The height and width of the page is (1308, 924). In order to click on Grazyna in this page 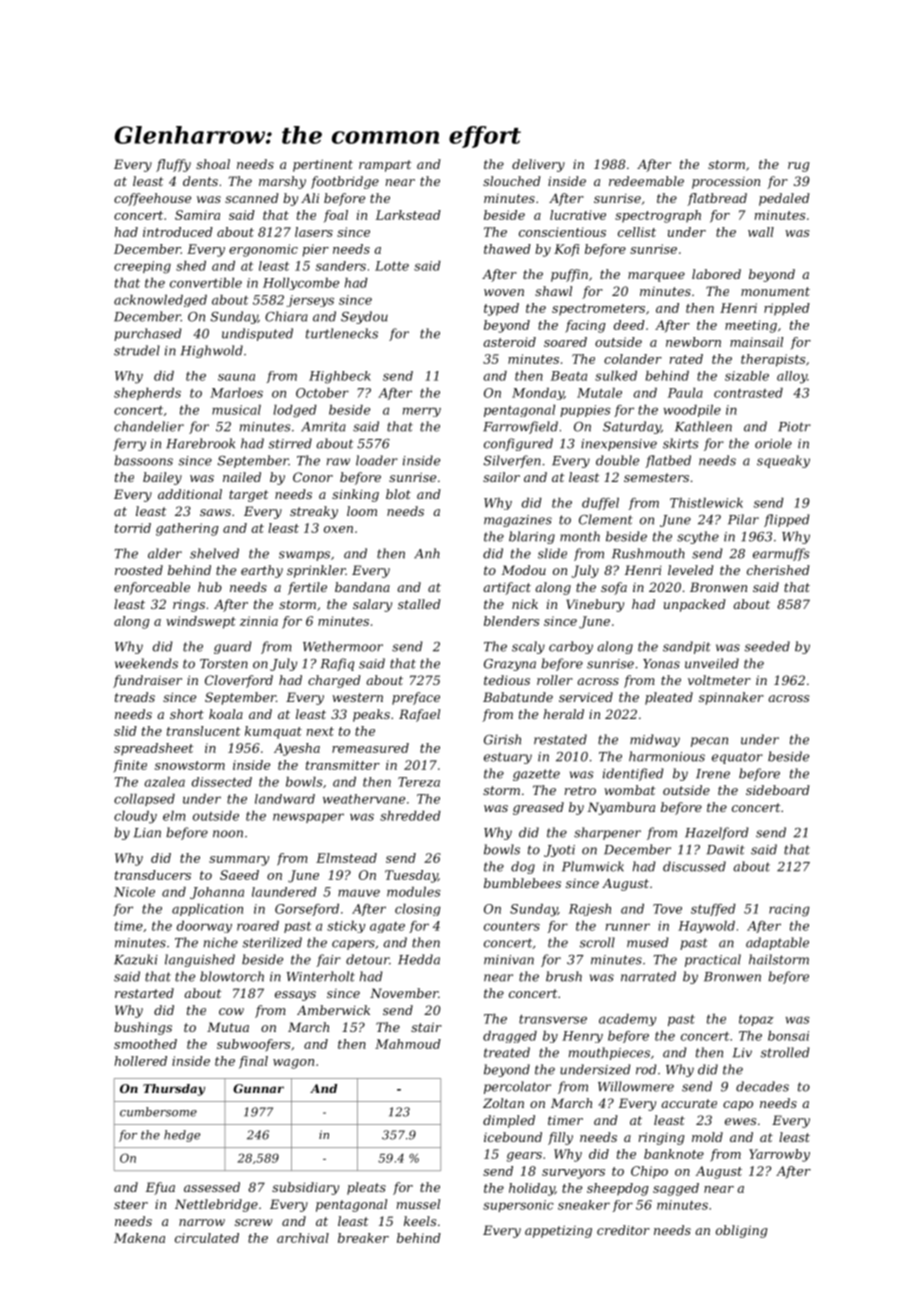, I will do `click(510, 665)`.
